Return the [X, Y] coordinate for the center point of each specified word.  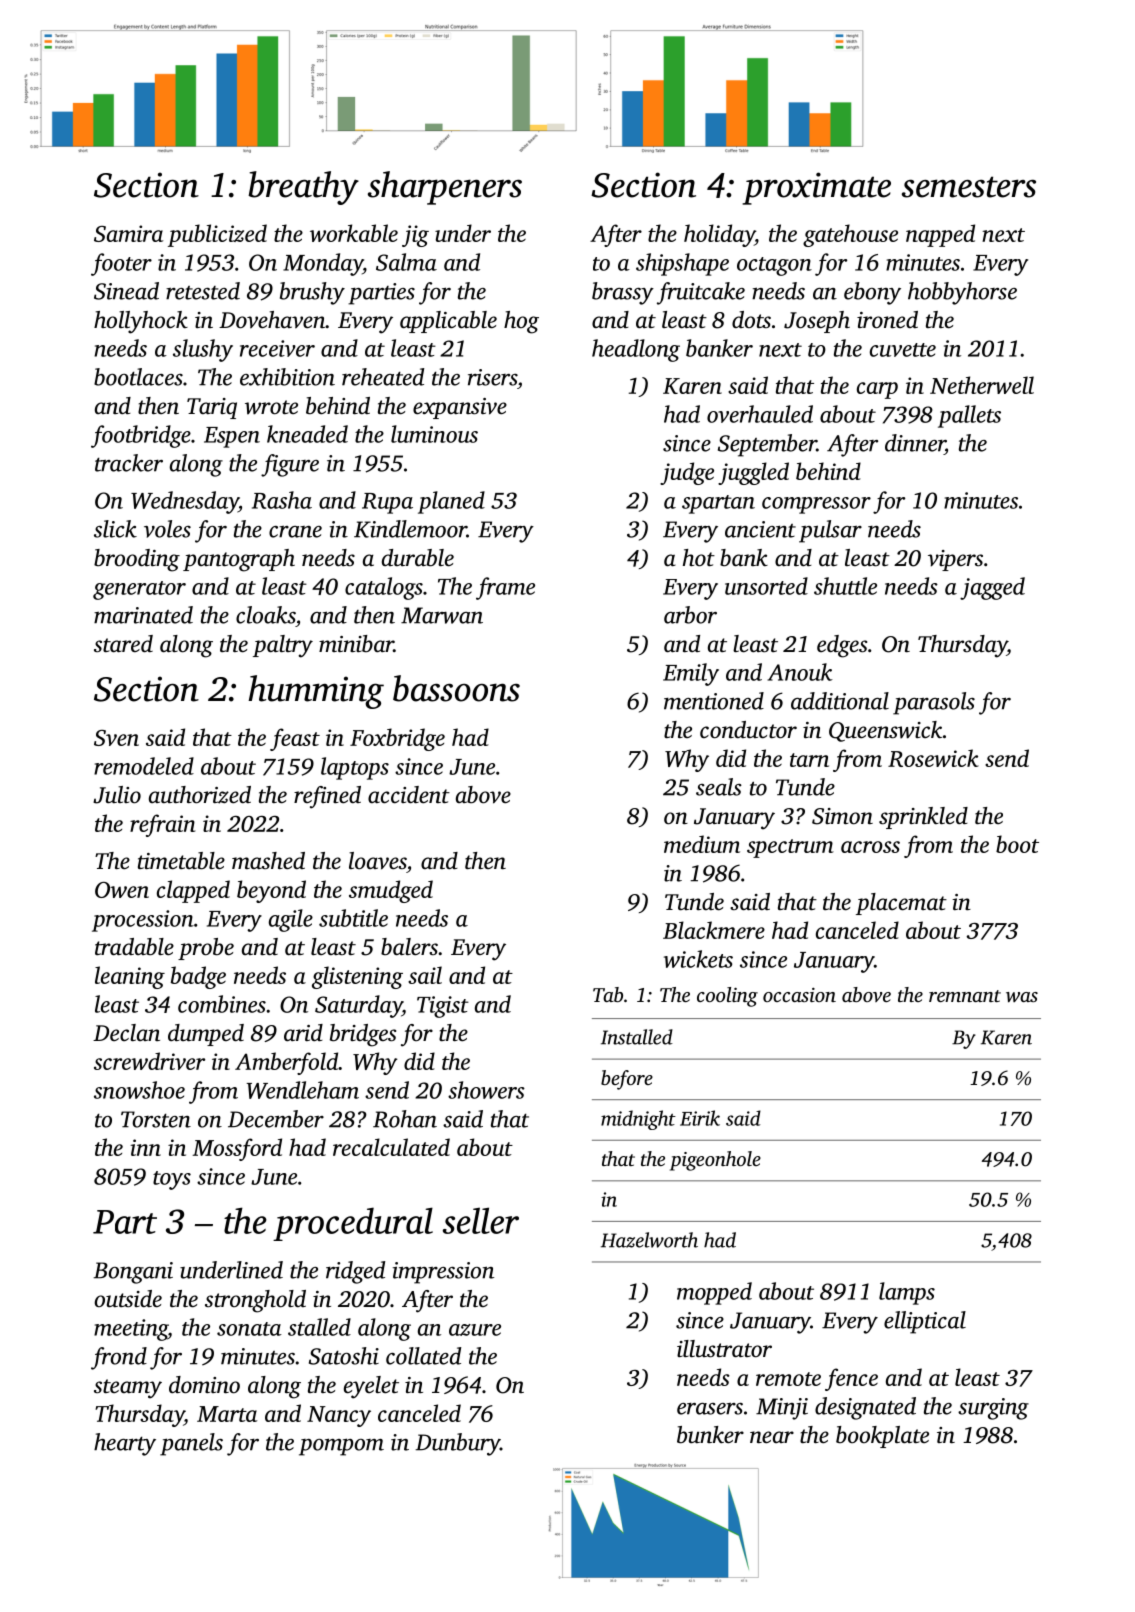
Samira [128, 233]
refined [327, 797]
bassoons [456, 688]
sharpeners [445, 188]
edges [842, 646]
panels [191, 1444]
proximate [816, 188]
